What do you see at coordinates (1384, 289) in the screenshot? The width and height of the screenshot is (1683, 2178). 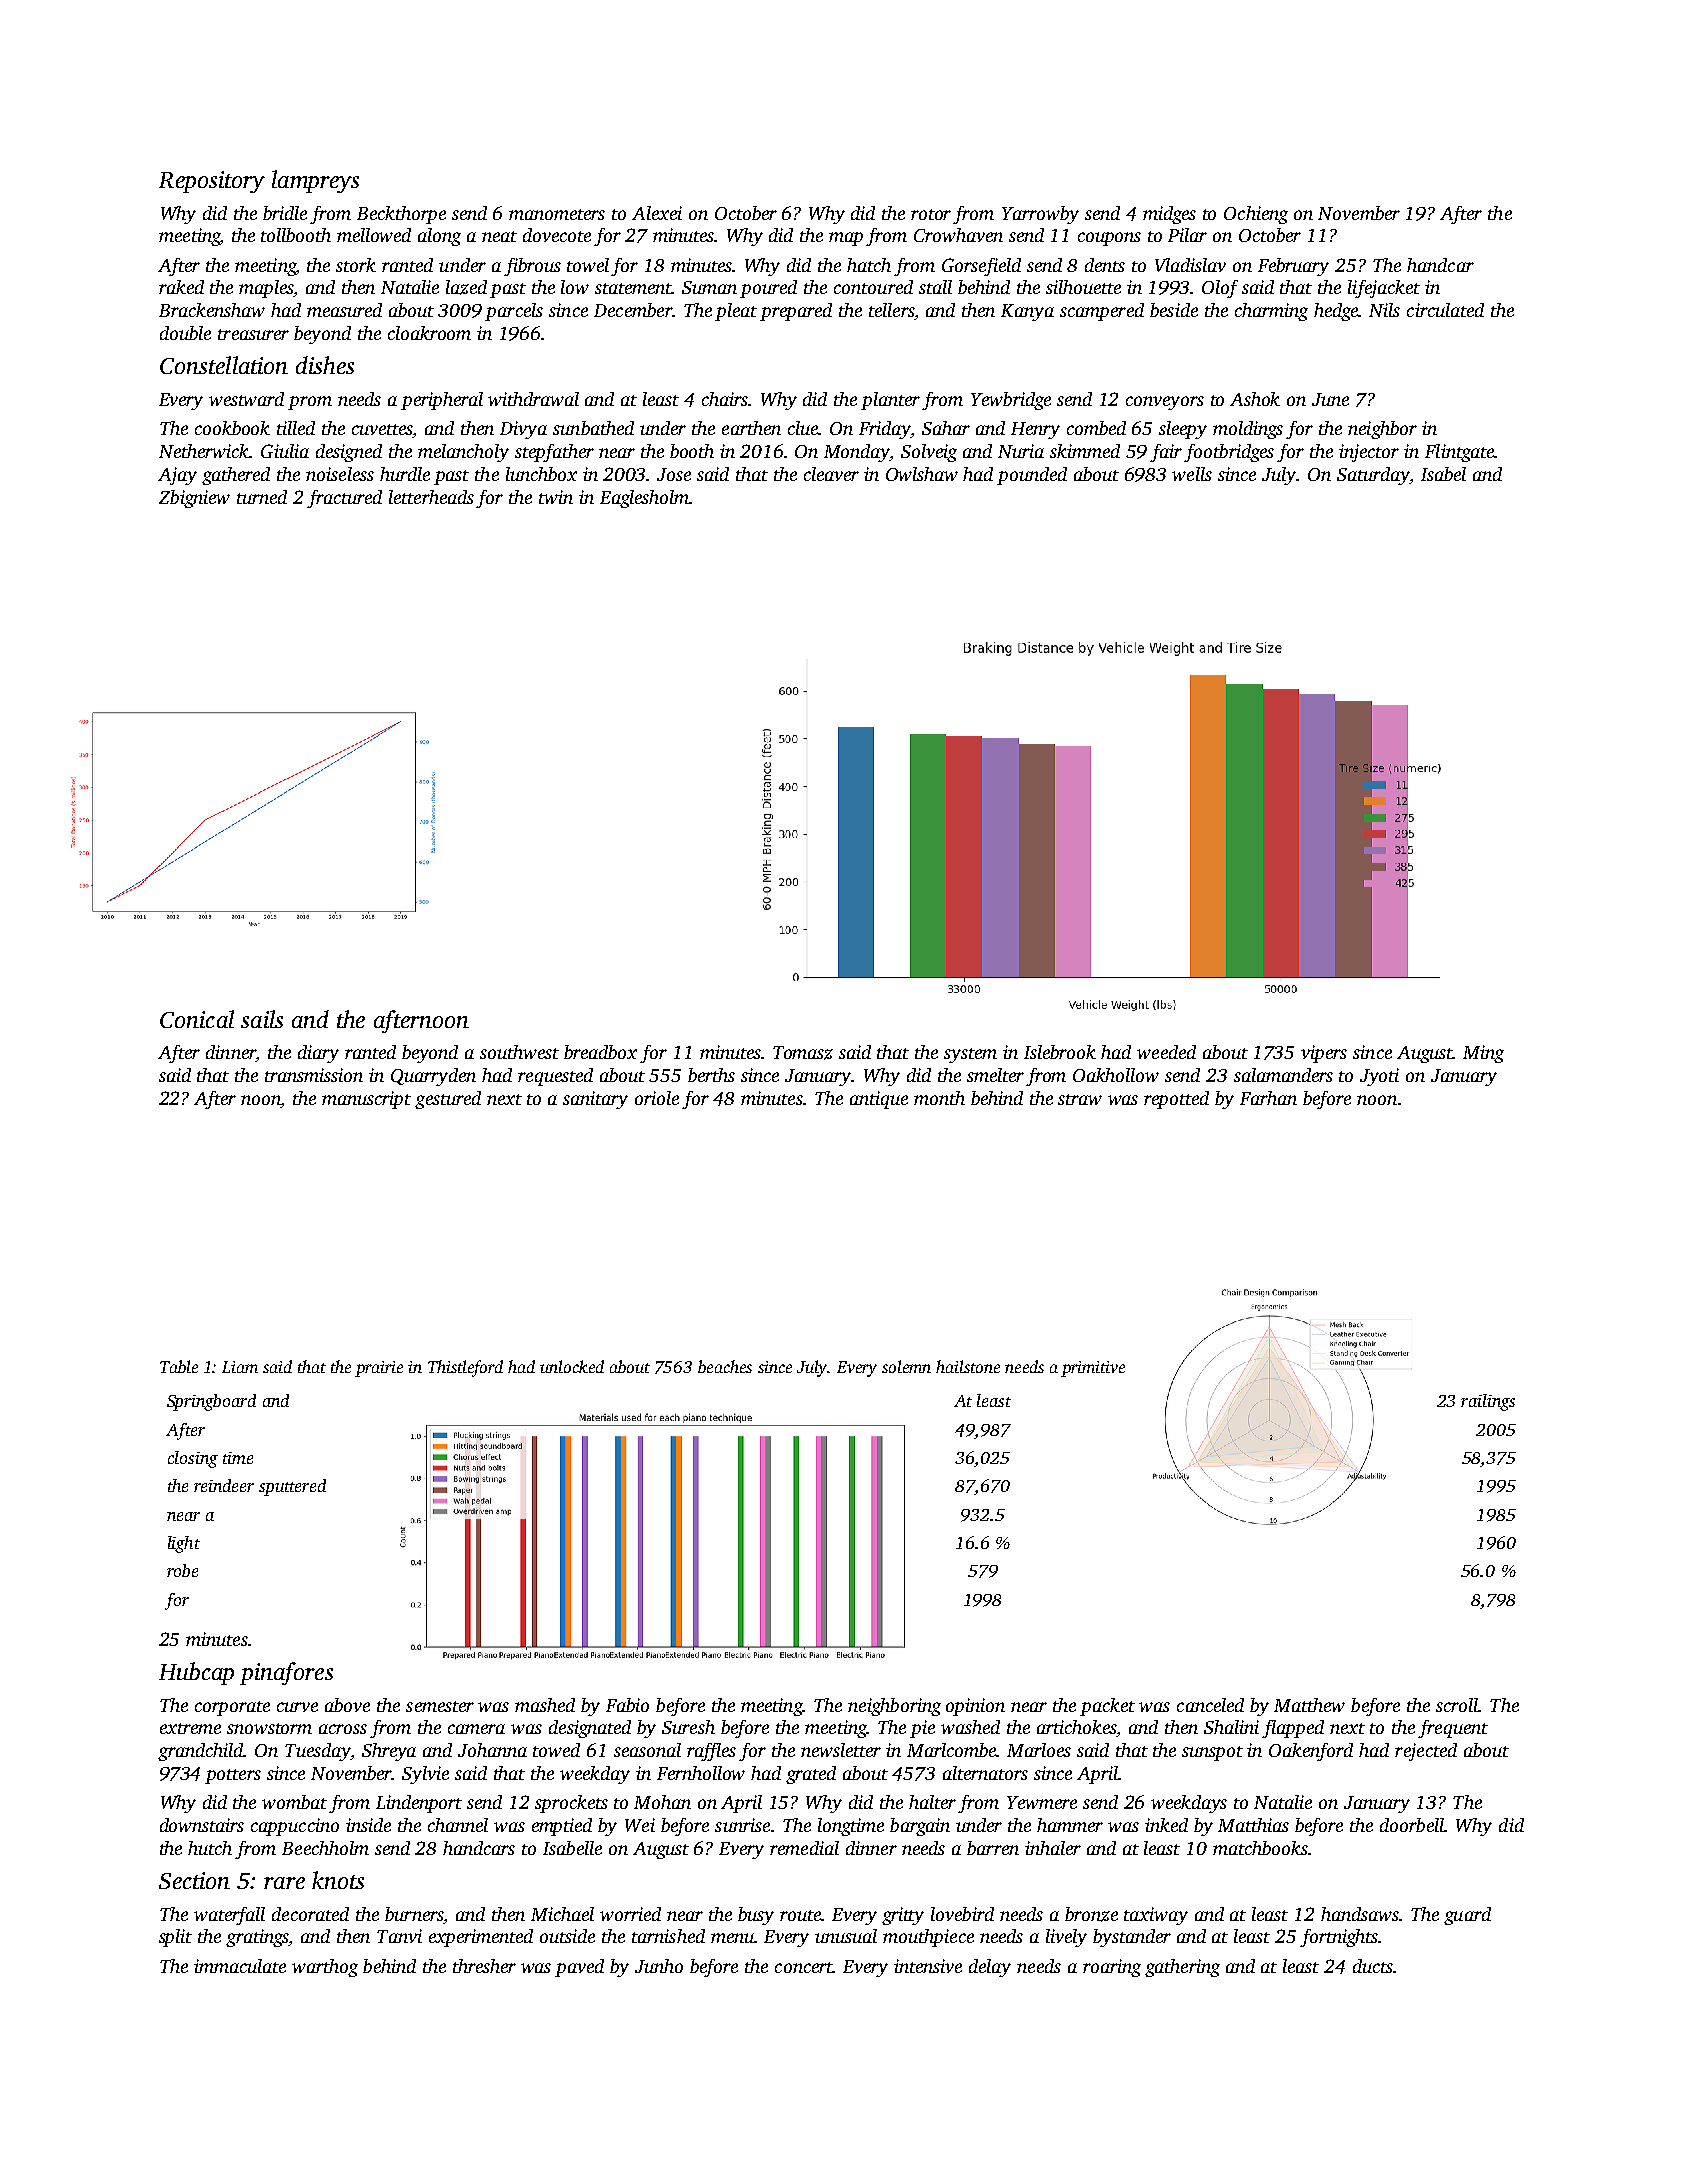 I see `lifejacket` at bounding box center [1384, 289].
